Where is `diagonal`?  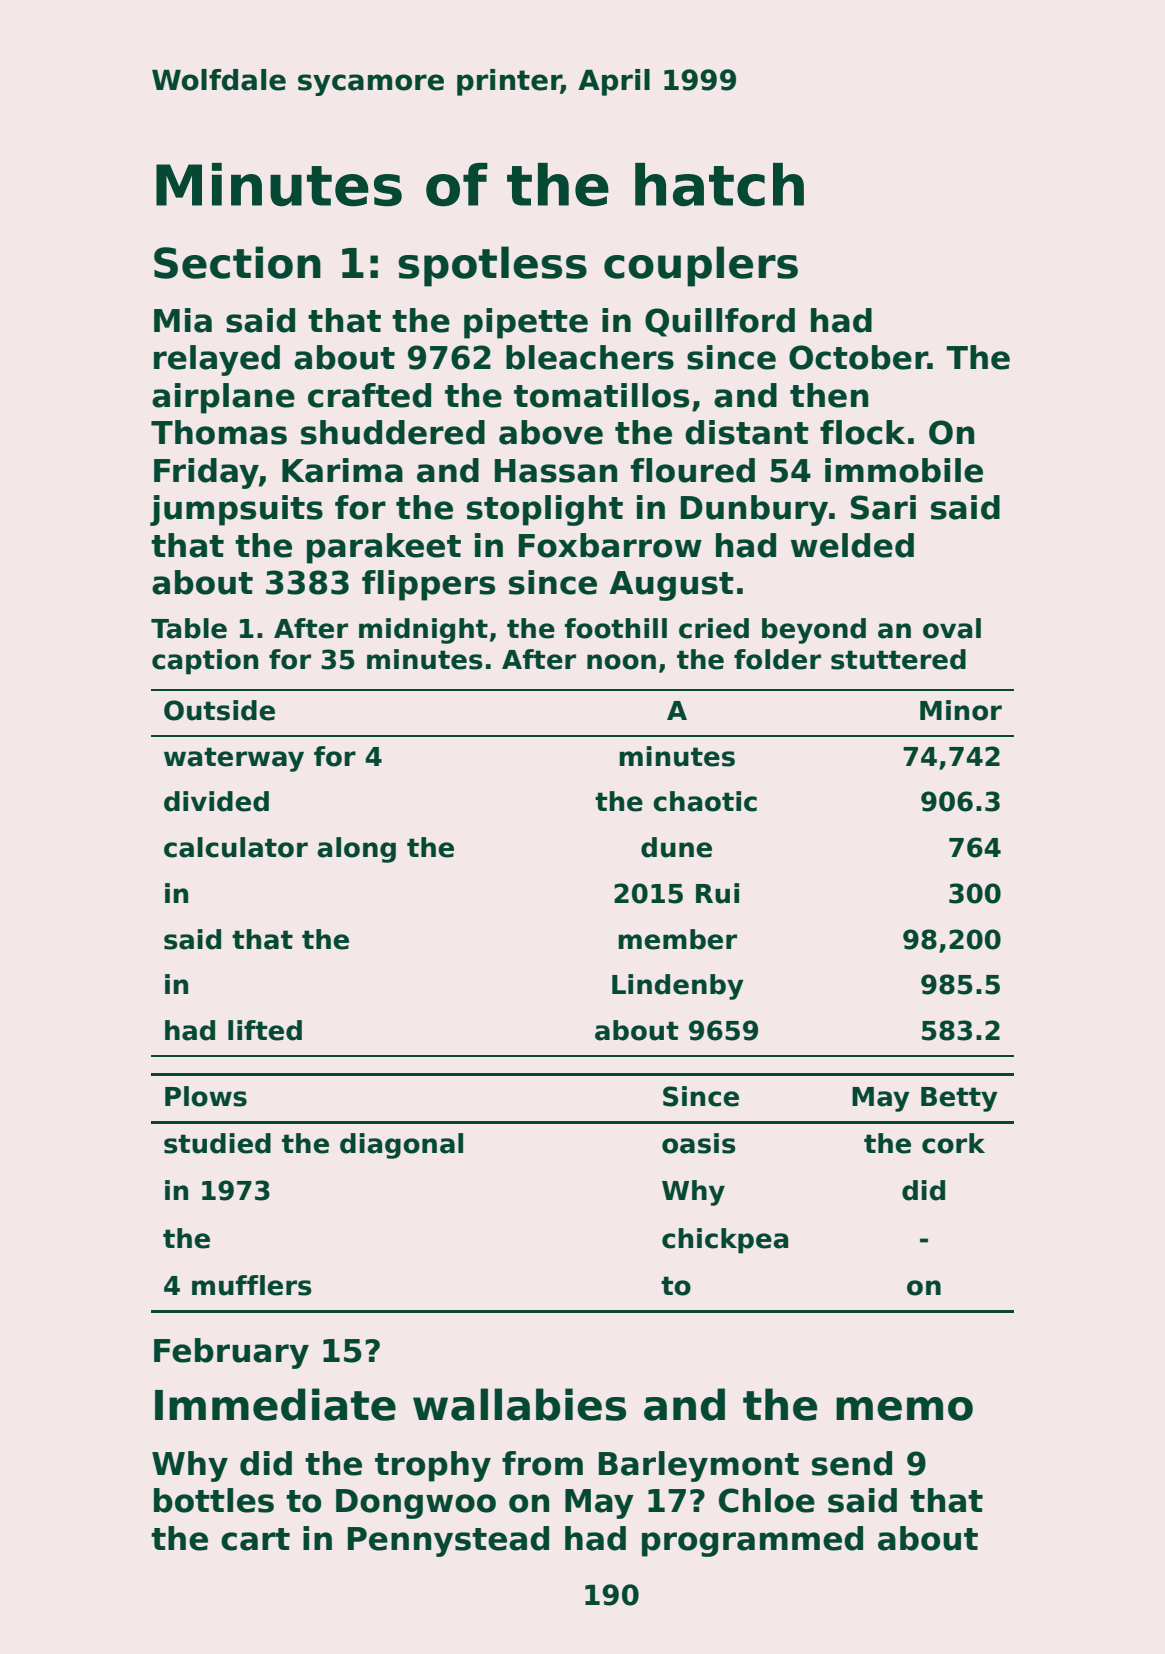 diagonal is located at coordinates (401, 1146).
